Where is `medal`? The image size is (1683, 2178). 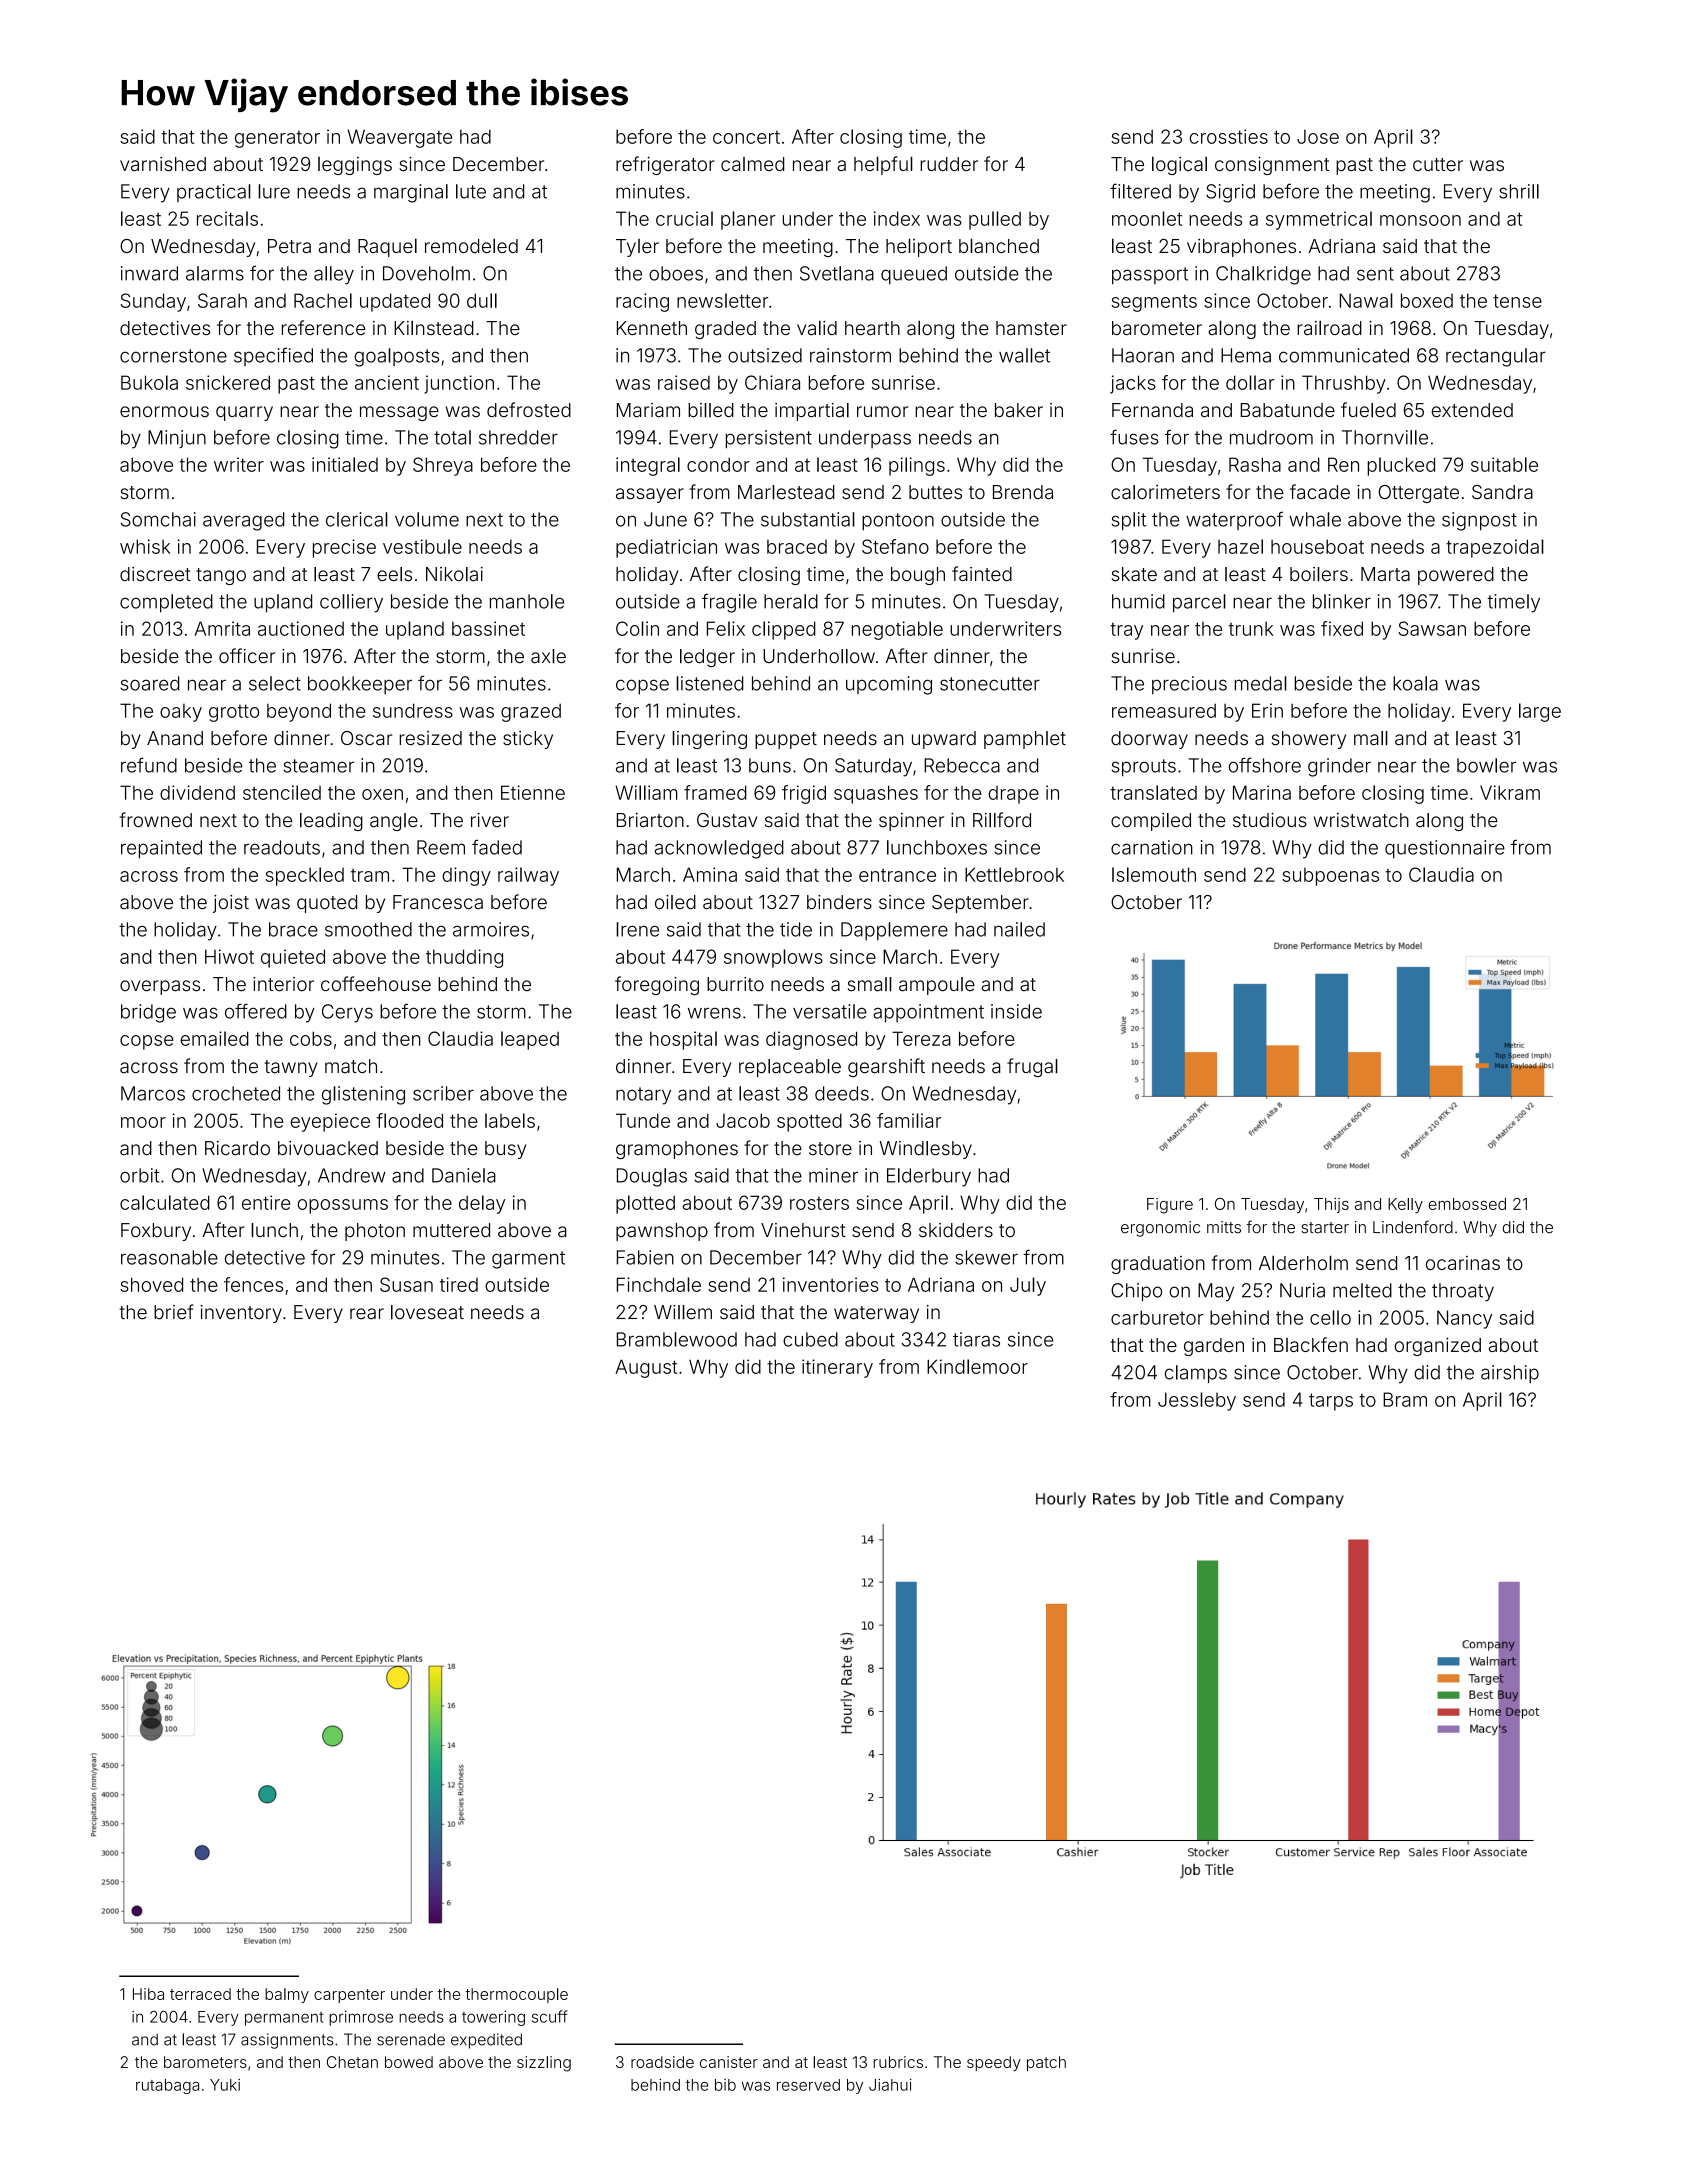
medal is located at coordinates (1261, 683).
